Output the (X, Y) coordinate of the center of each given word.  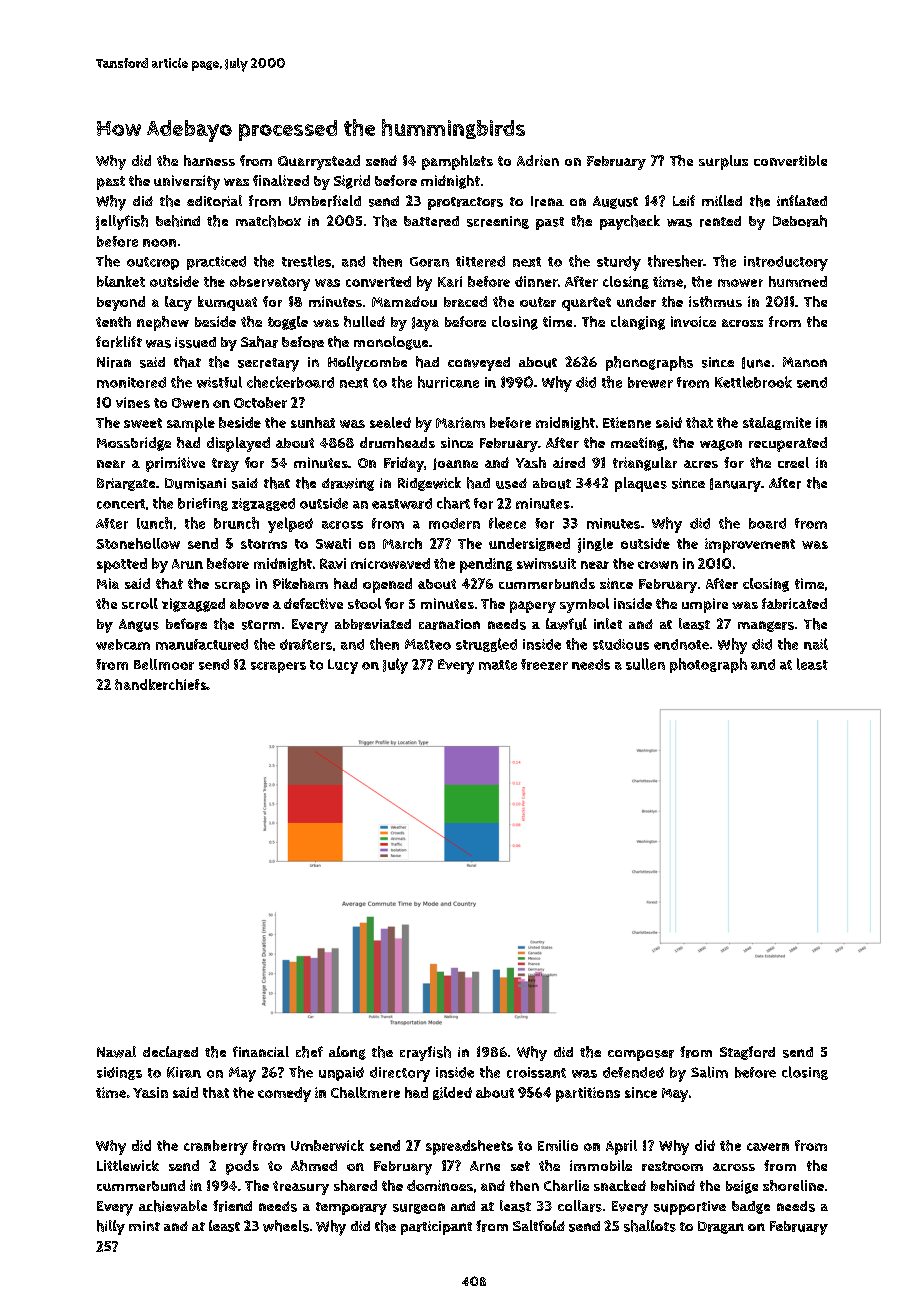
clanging (638, 323)
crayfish (425, 1053)
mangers (766, 626)
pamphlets (457, 162)
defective (313, 603)
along (347, 1053)
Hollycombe (367, 363)
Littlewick (128, 1165)
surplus (723, 162)
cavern (768, 1147)
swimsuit (546, 563)
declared (170, 1052)
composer (641, 1055)
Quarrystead (319, 162)
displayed (238, 444)
